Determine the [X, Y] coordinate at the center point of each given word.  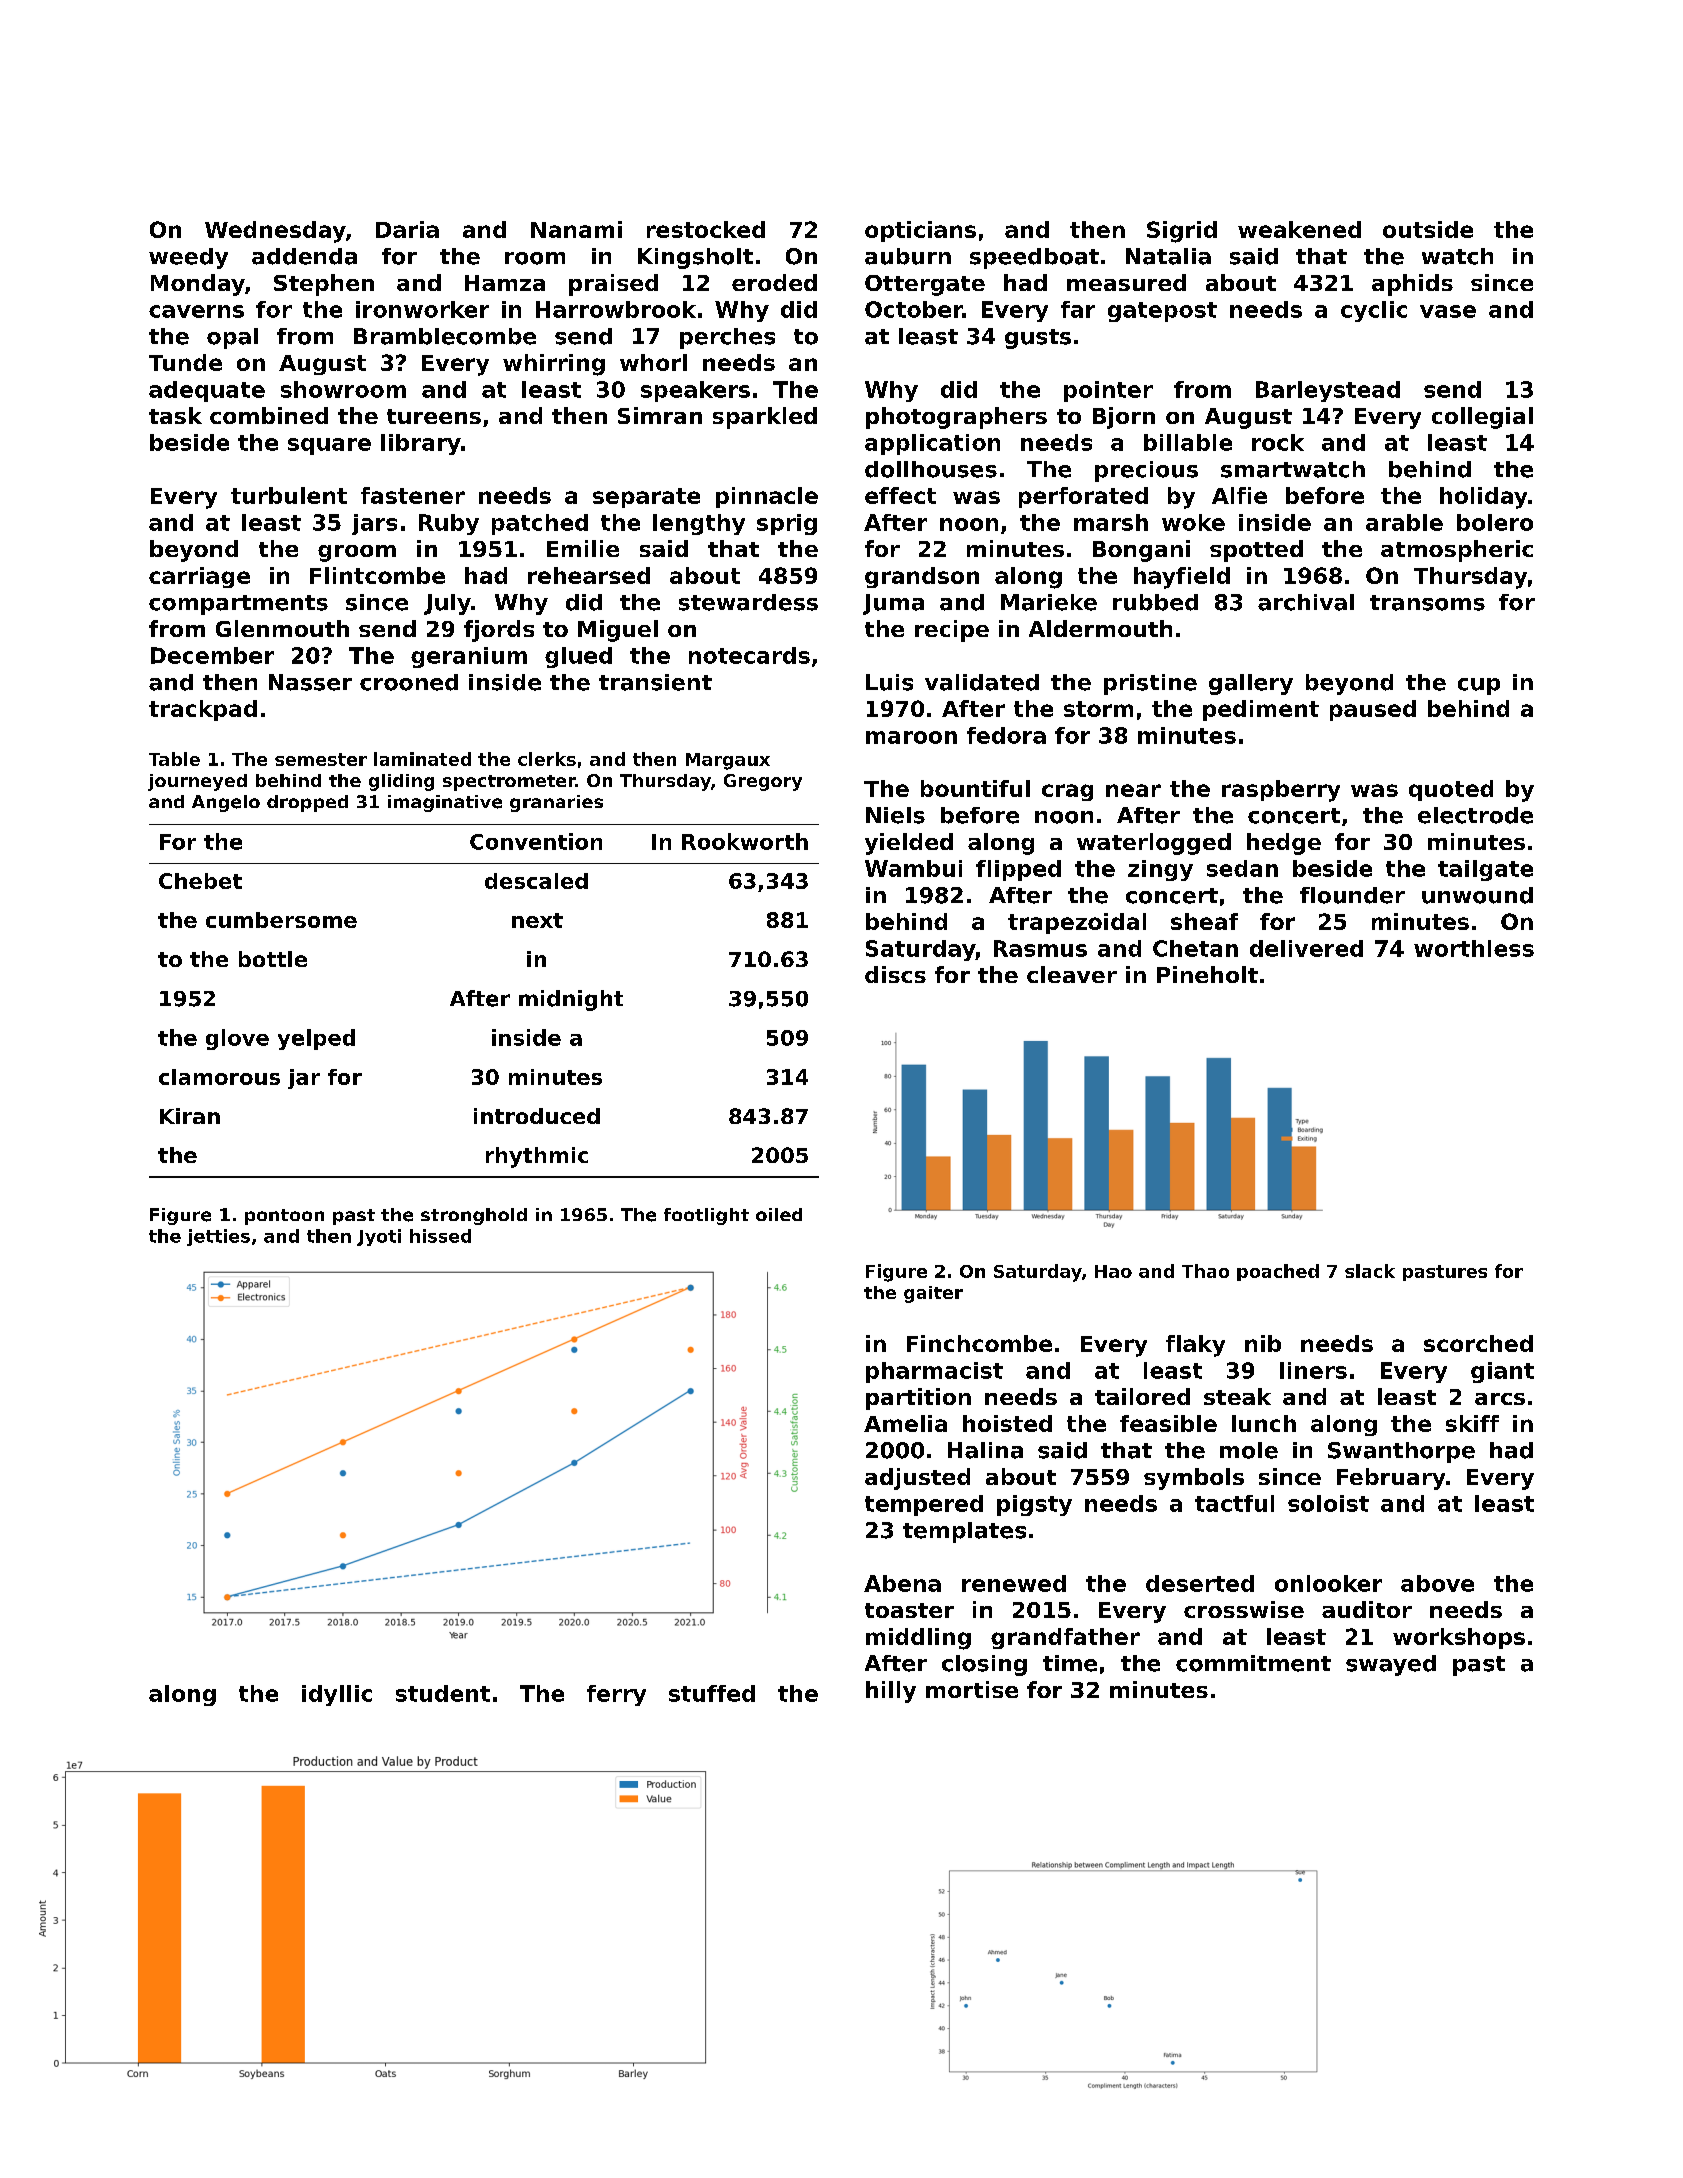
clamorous [219, 1077]
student [443, 1693]
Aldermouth [1100, 628]
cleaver [1072, 974]
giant [1502, 1372]
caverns [196, 311]
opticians [920, 231]
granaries [556, 803]
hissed [440, 1236]
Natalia [1168, 256]
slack [1370, 1271]
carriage [199, 577]
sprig [787, 524]
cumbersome [281, 920]
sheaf [1204, 921]
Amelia [905, 1423]
